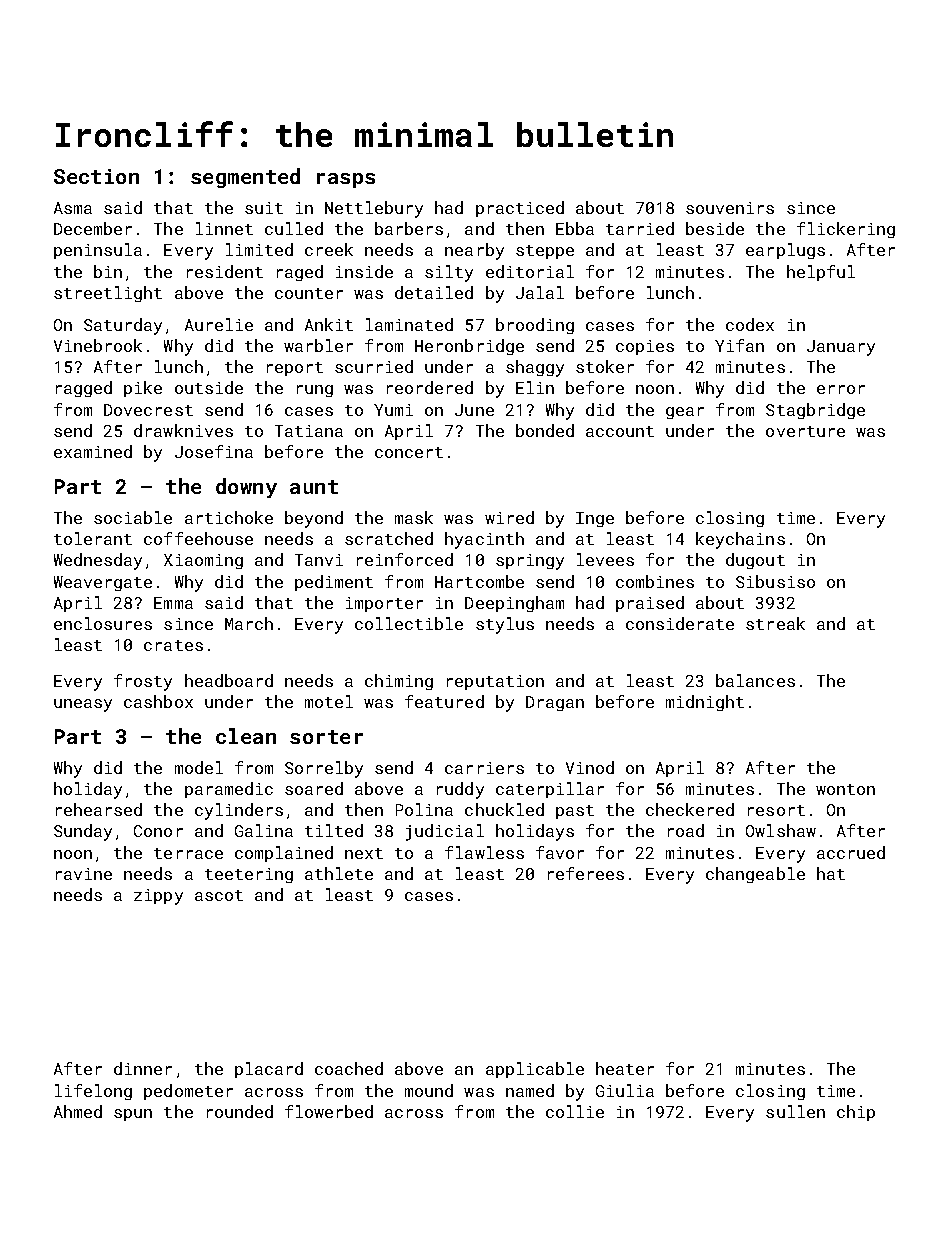 This screenshot has width=952, height=1233. What do you see at coordinates (339, 873) in the screenshot?
I see `athlete` at bounding box center [339, 873].
